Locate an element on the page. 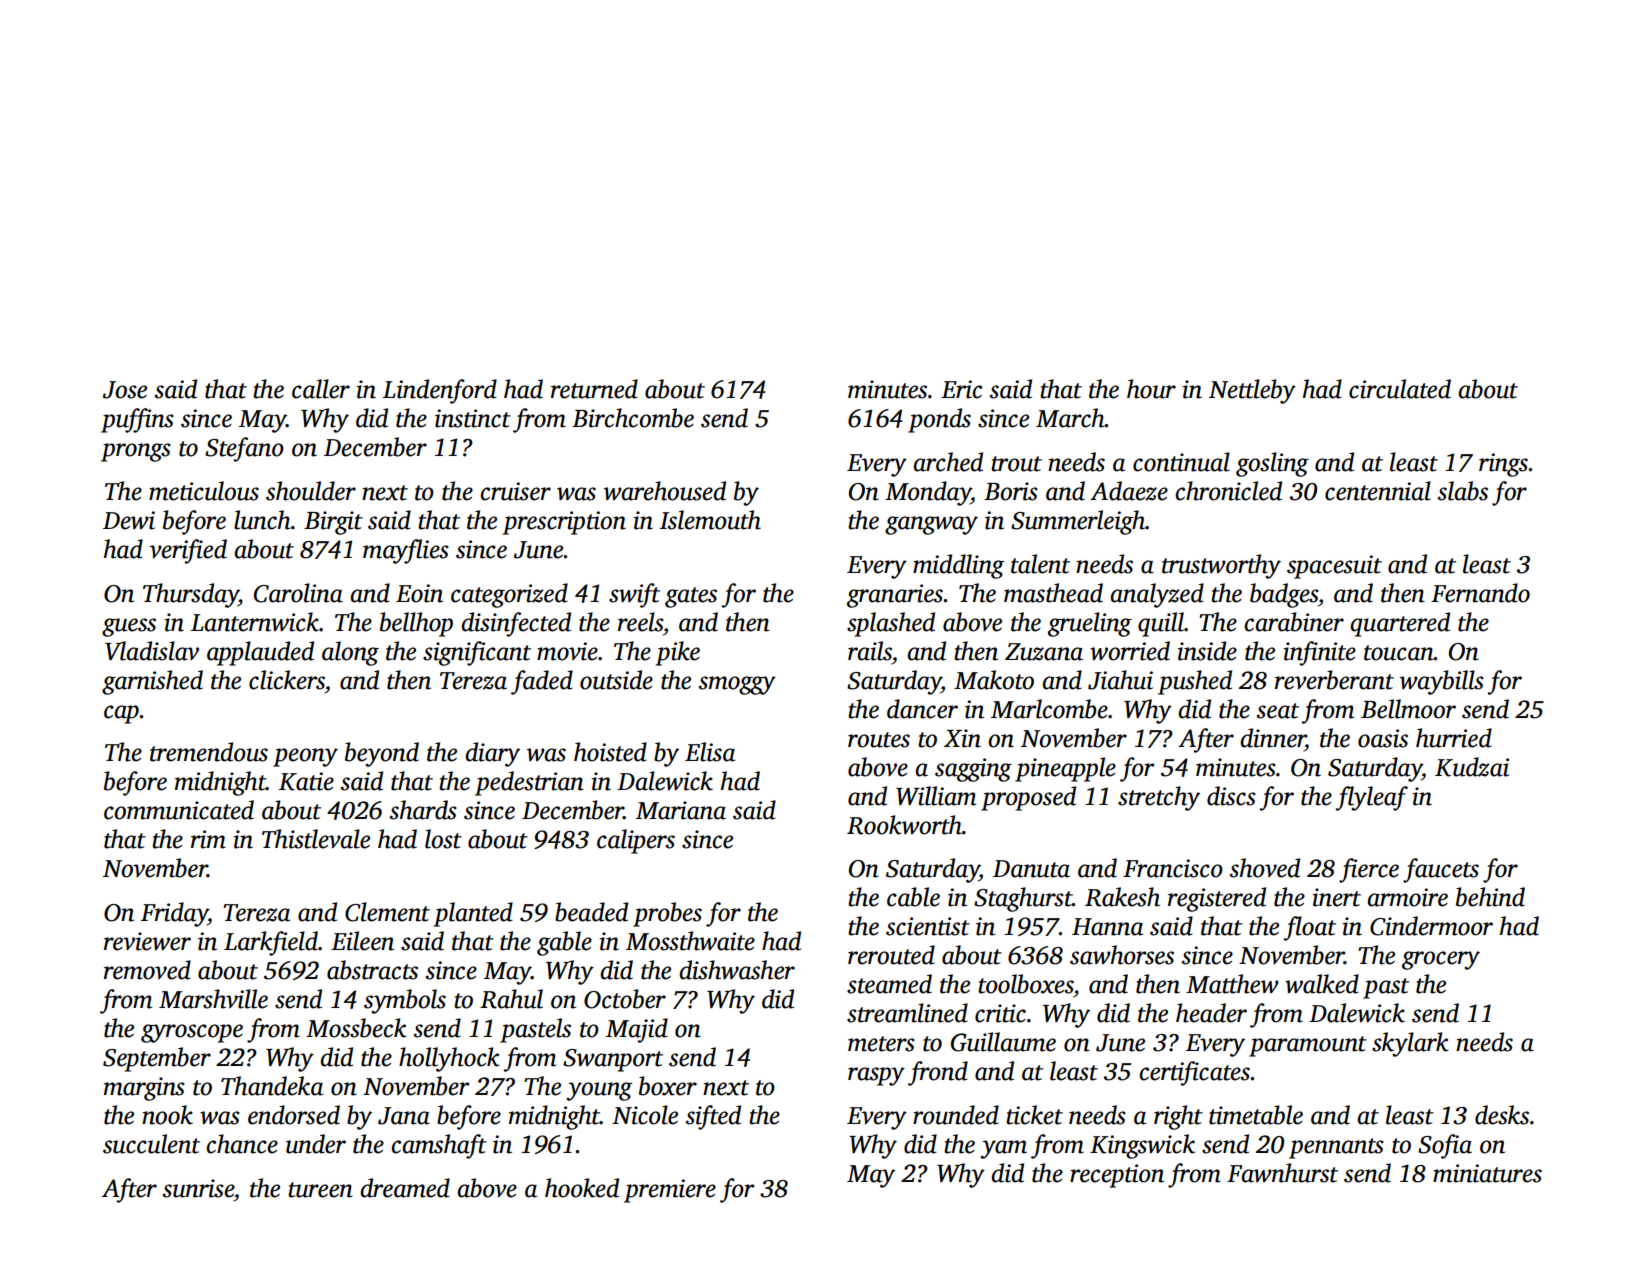 This document has height=1276, width=1651. removed is located at coordinates (147, 970).
